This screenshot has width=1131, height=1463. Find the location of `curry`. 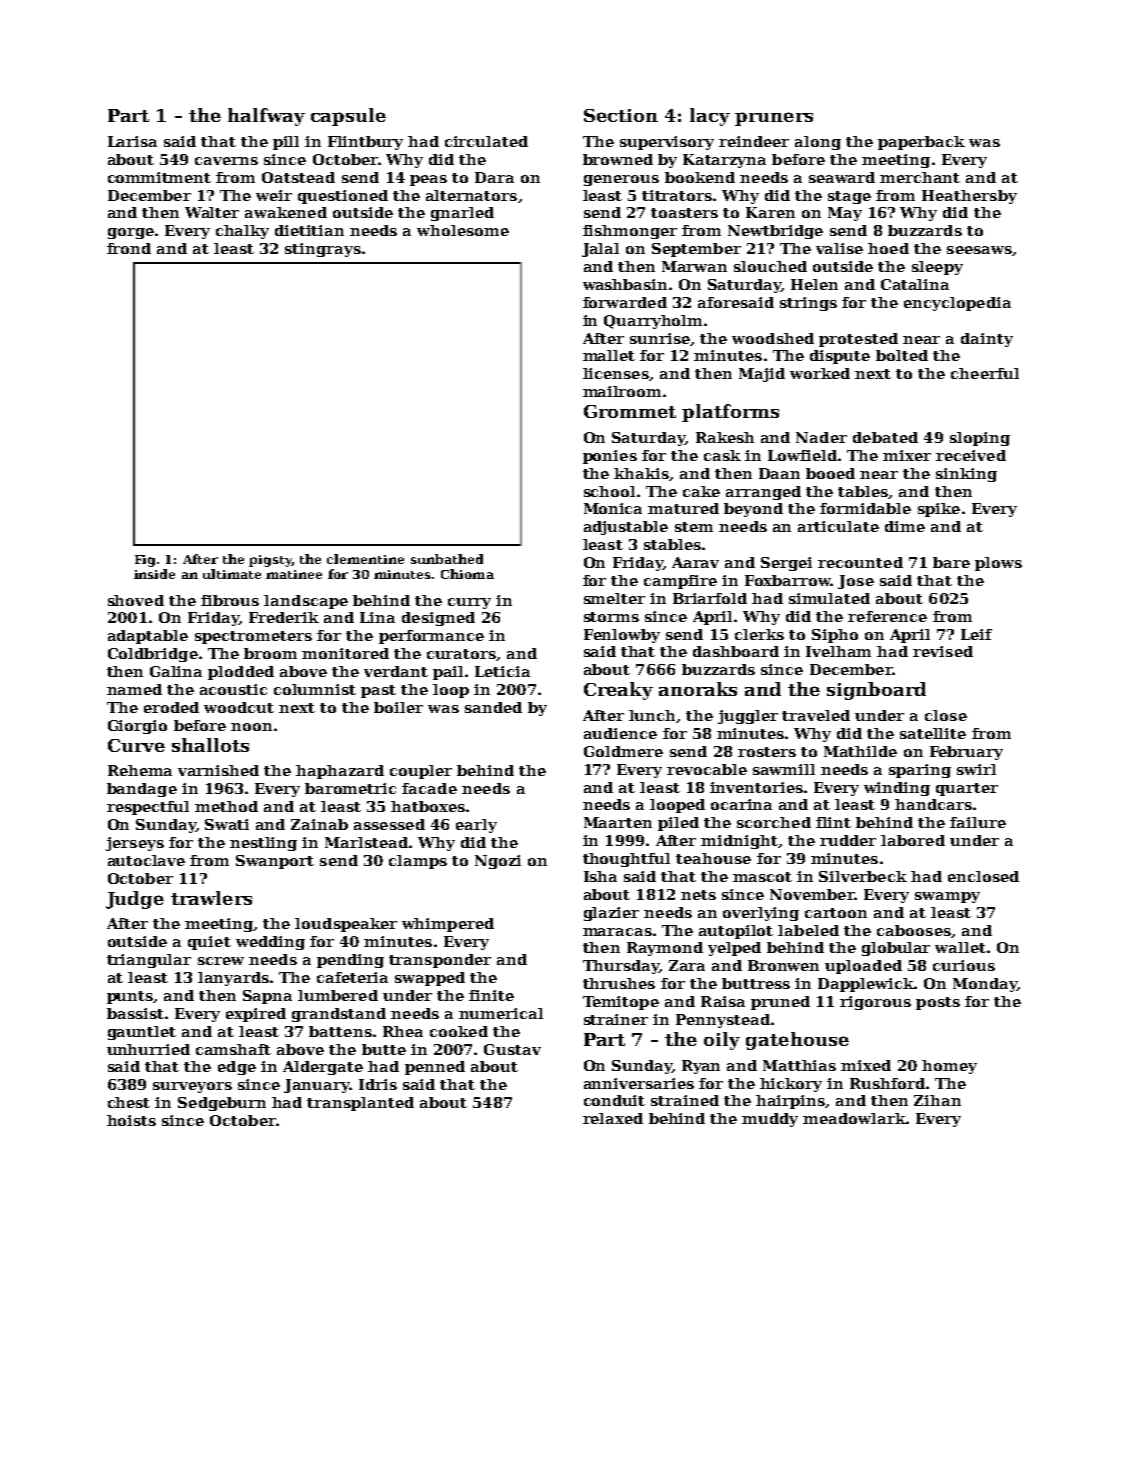

curry is located at coordinates (469, 603).
